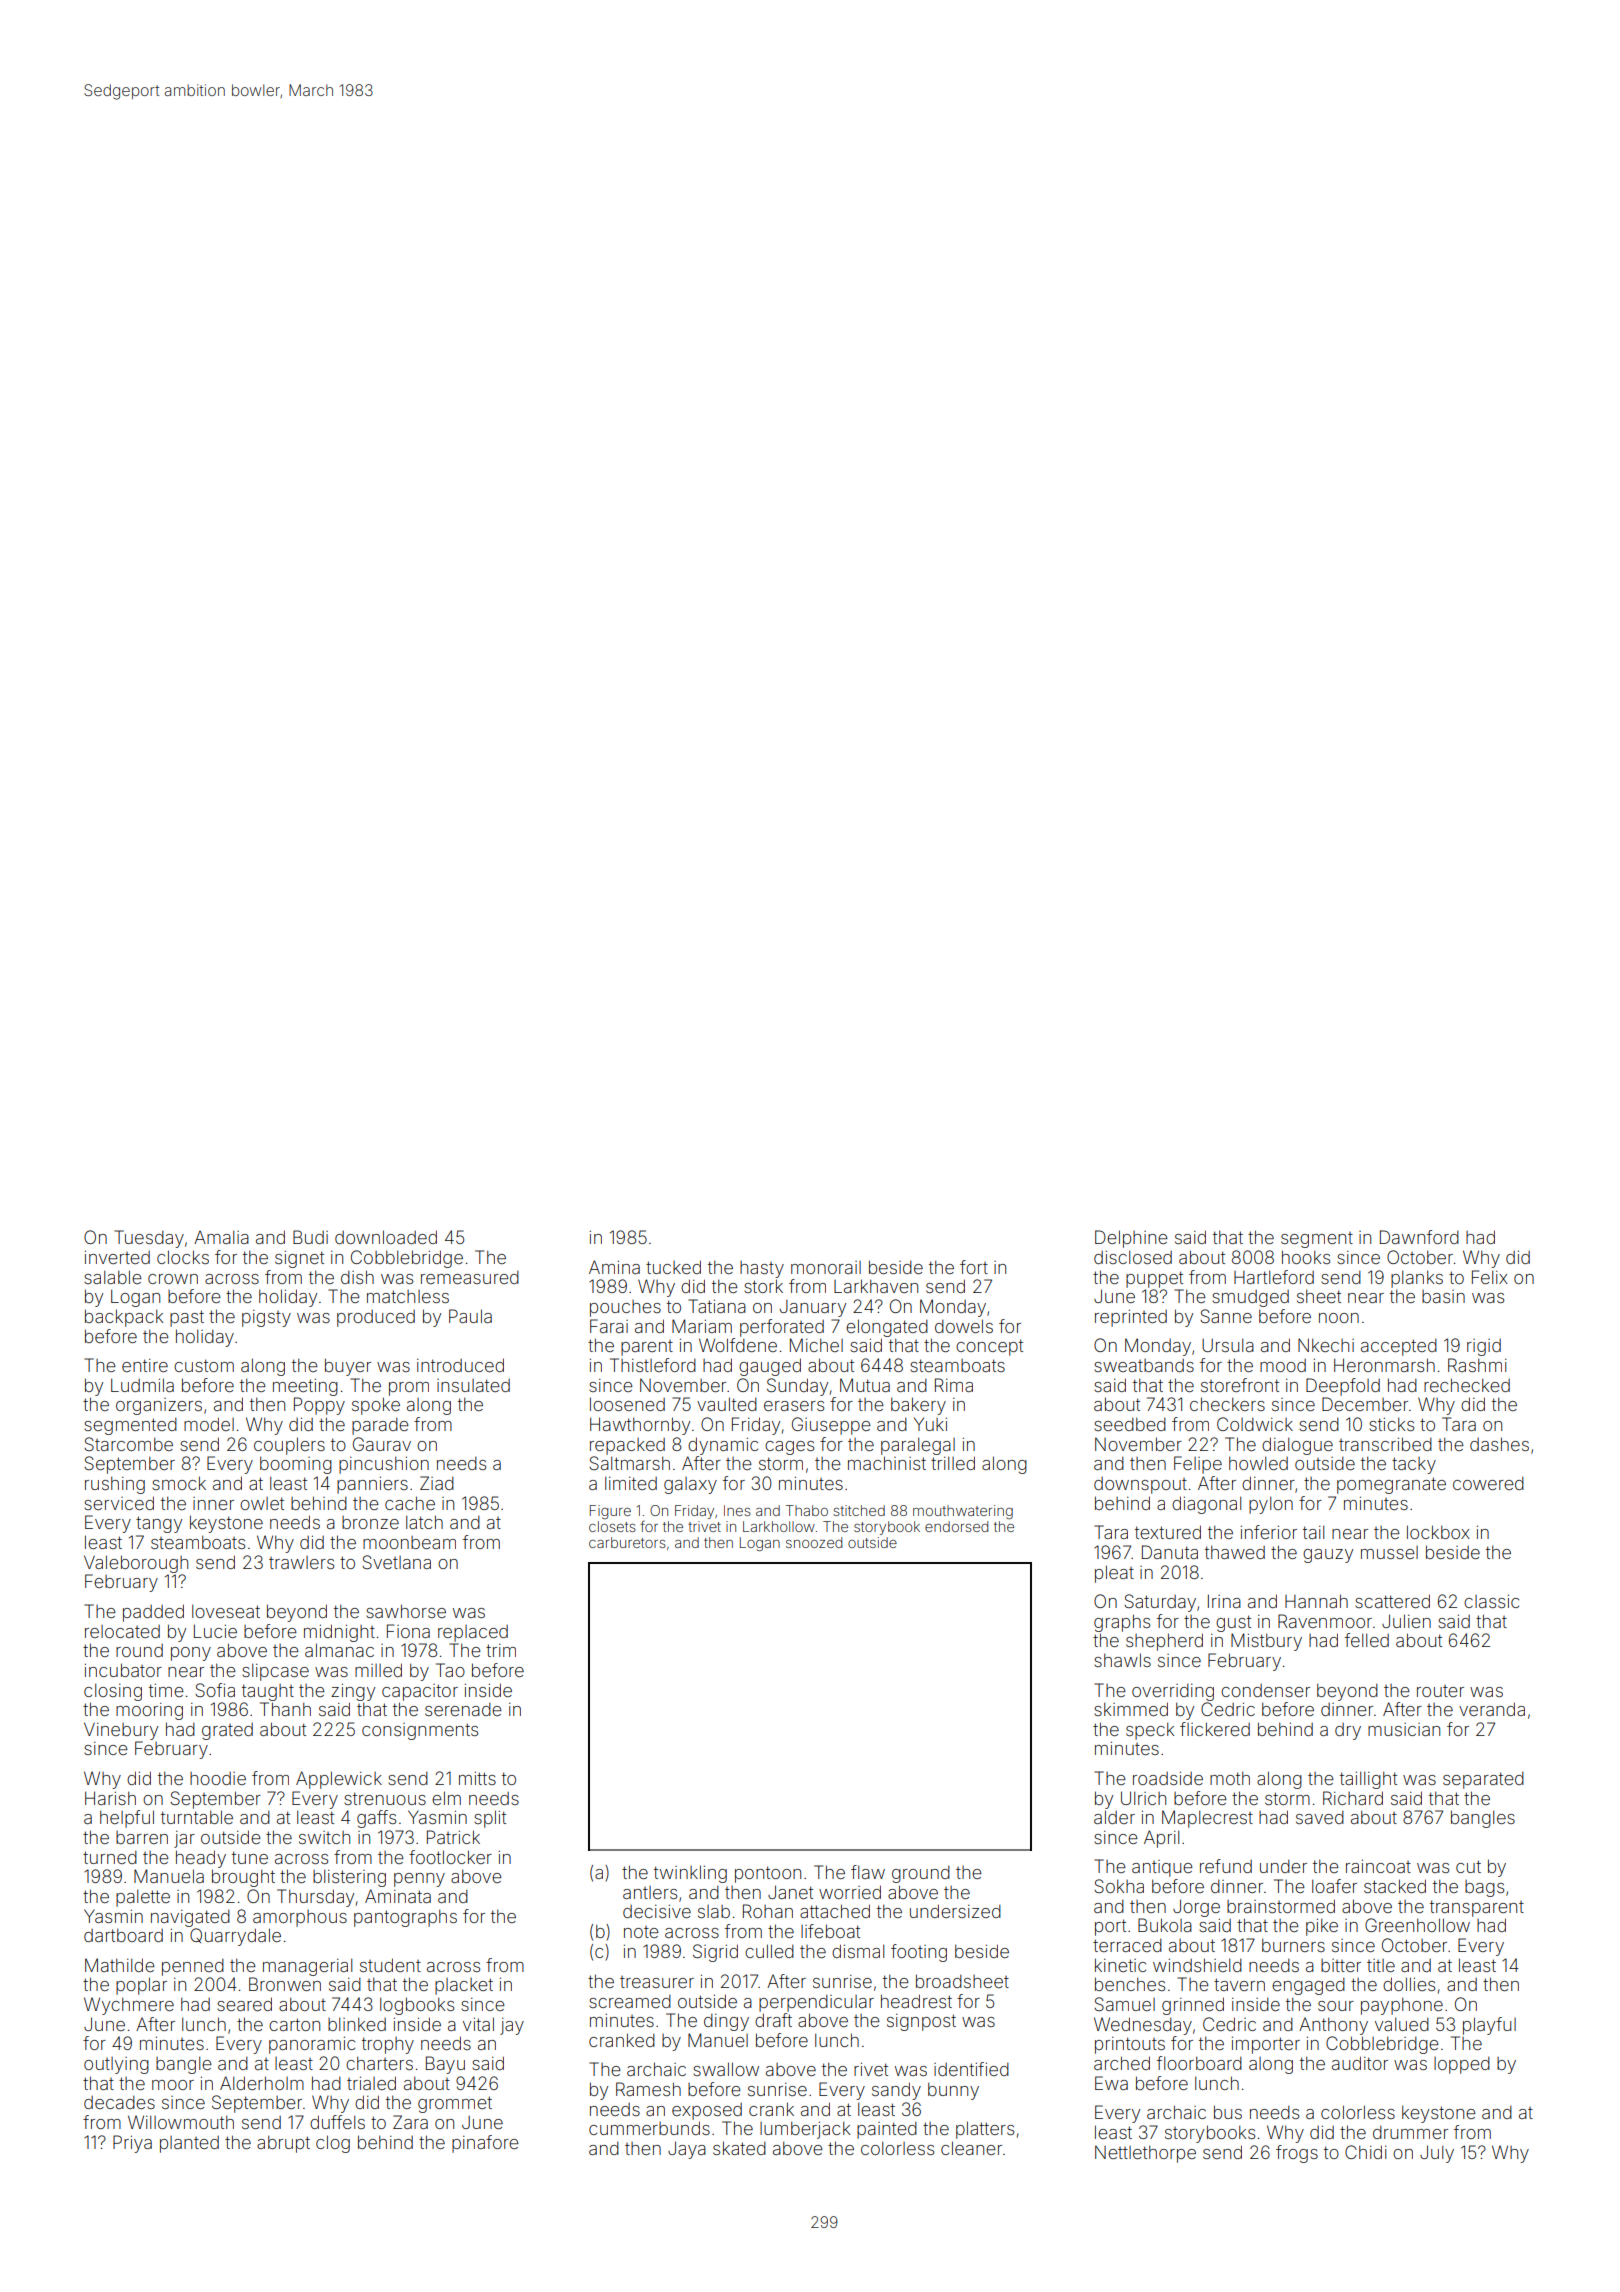 Image resolution: width=1620 pixels, height=2292 pixels. I want to click on owlet, so click(262, 1503).
